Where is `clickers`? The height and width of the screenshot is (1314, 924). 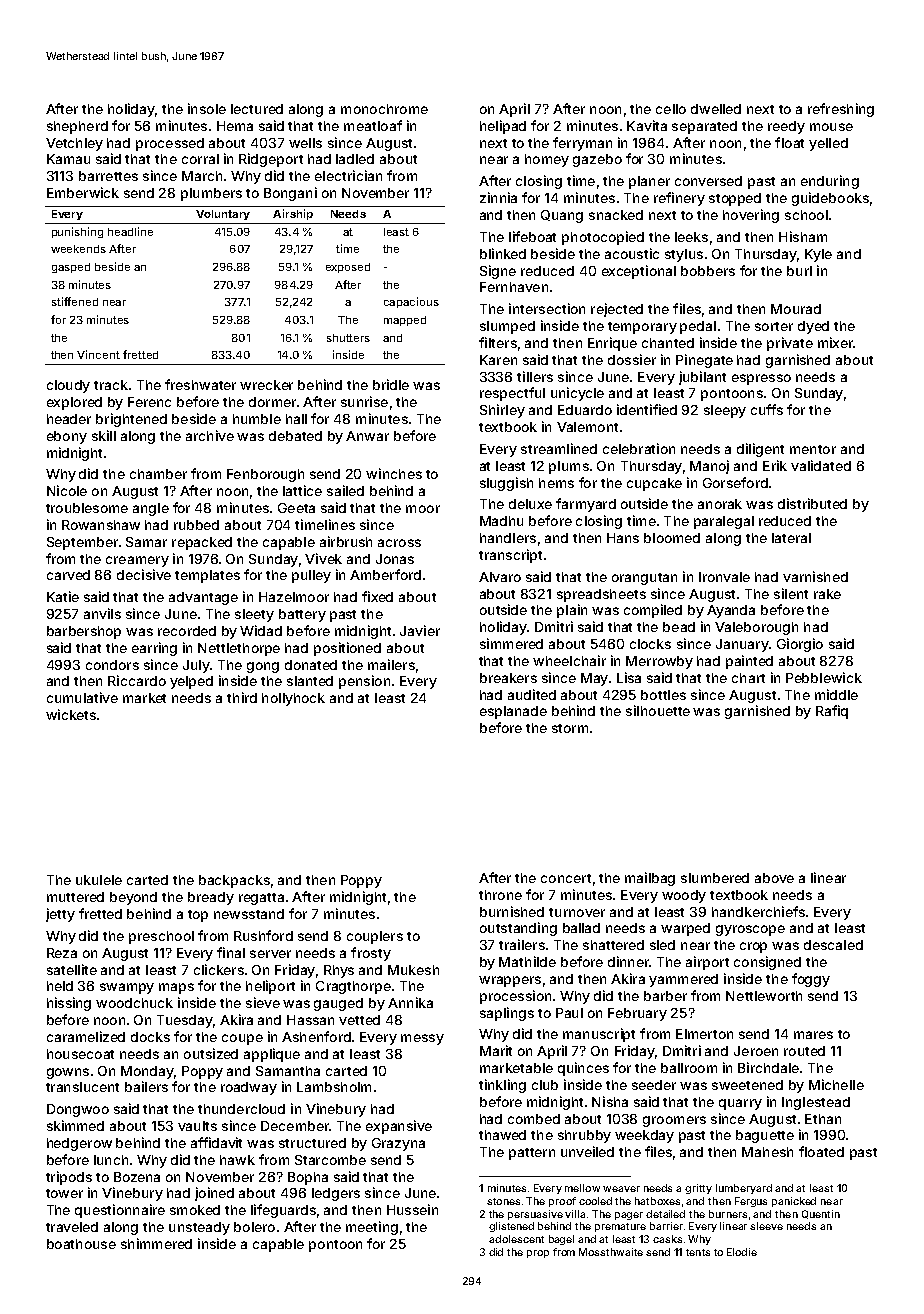
clickers is located at coordinates (219, 969).
